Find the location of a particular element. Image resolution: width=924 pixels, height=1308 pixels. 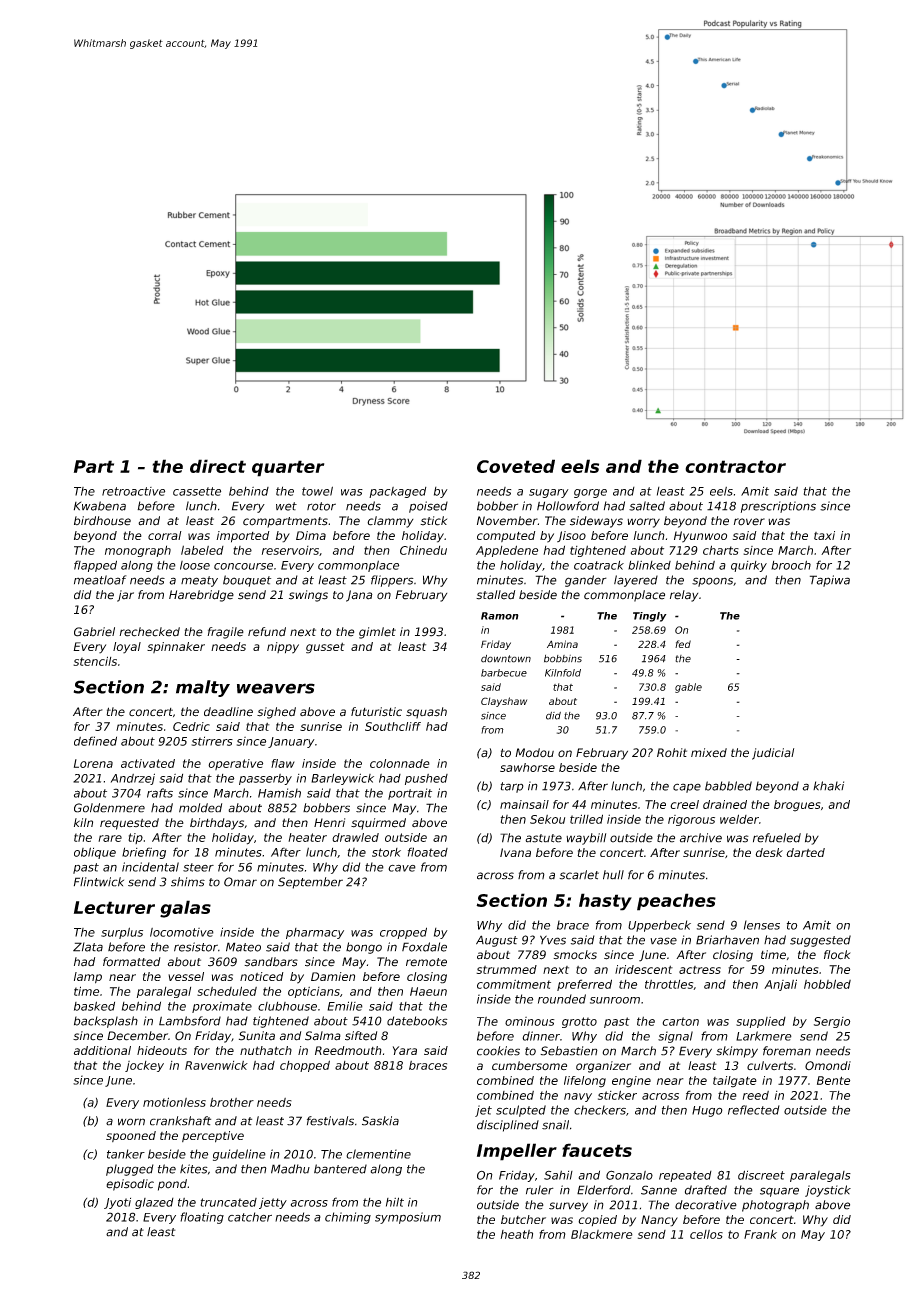

iridescent is located at coordinates (644, 969).
